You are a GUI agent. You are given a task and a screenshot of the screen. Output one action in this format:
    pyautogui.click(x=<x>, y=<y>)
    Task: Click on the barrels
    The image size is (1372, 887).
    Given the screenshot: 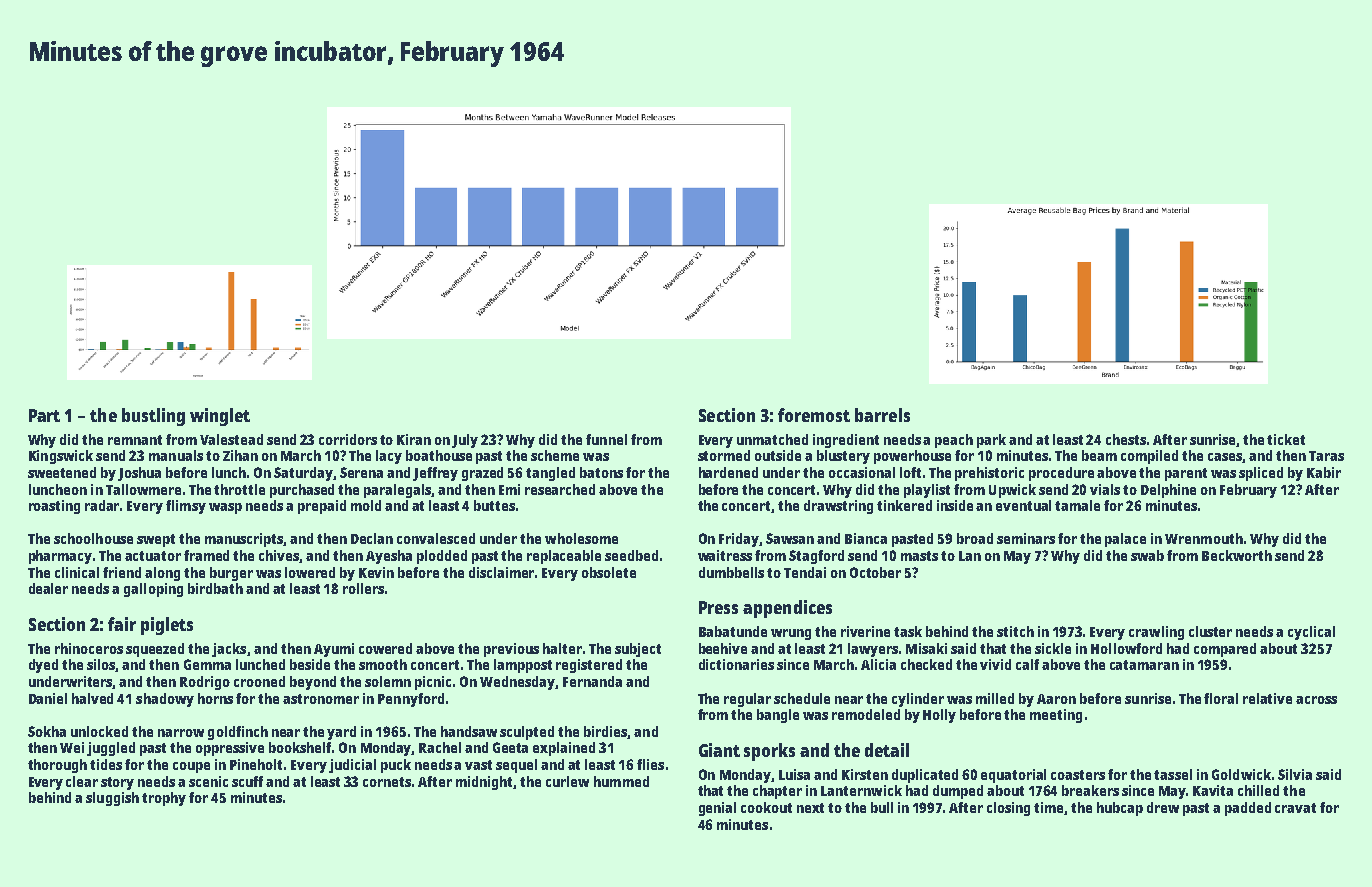 What is the action you would take?
    pyautogui.click(x=882, y=415)
